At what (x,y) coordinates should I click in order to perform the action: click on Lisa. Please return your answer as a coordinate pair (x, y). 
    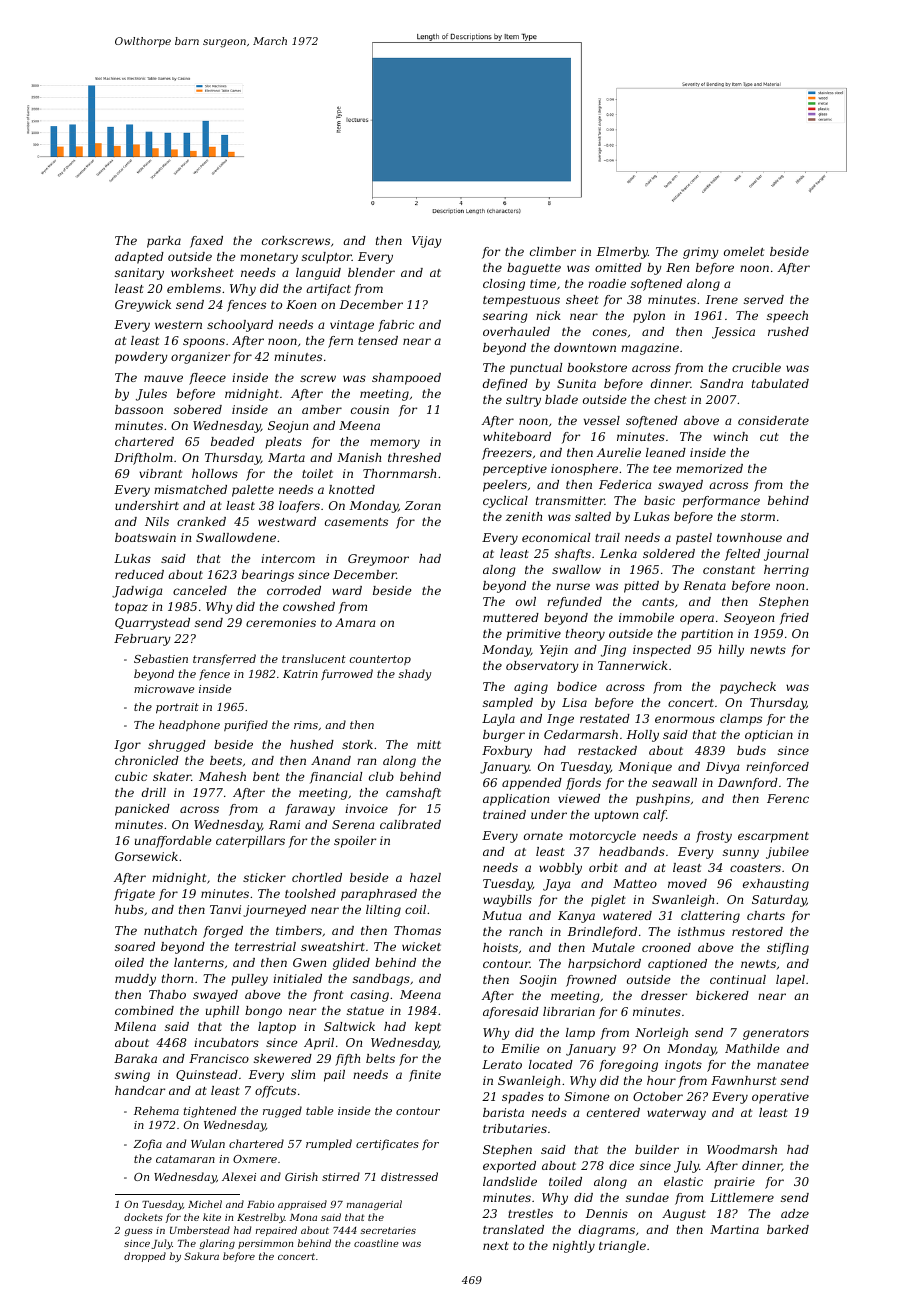
    Looking at the image, I should click on (574, 702).
